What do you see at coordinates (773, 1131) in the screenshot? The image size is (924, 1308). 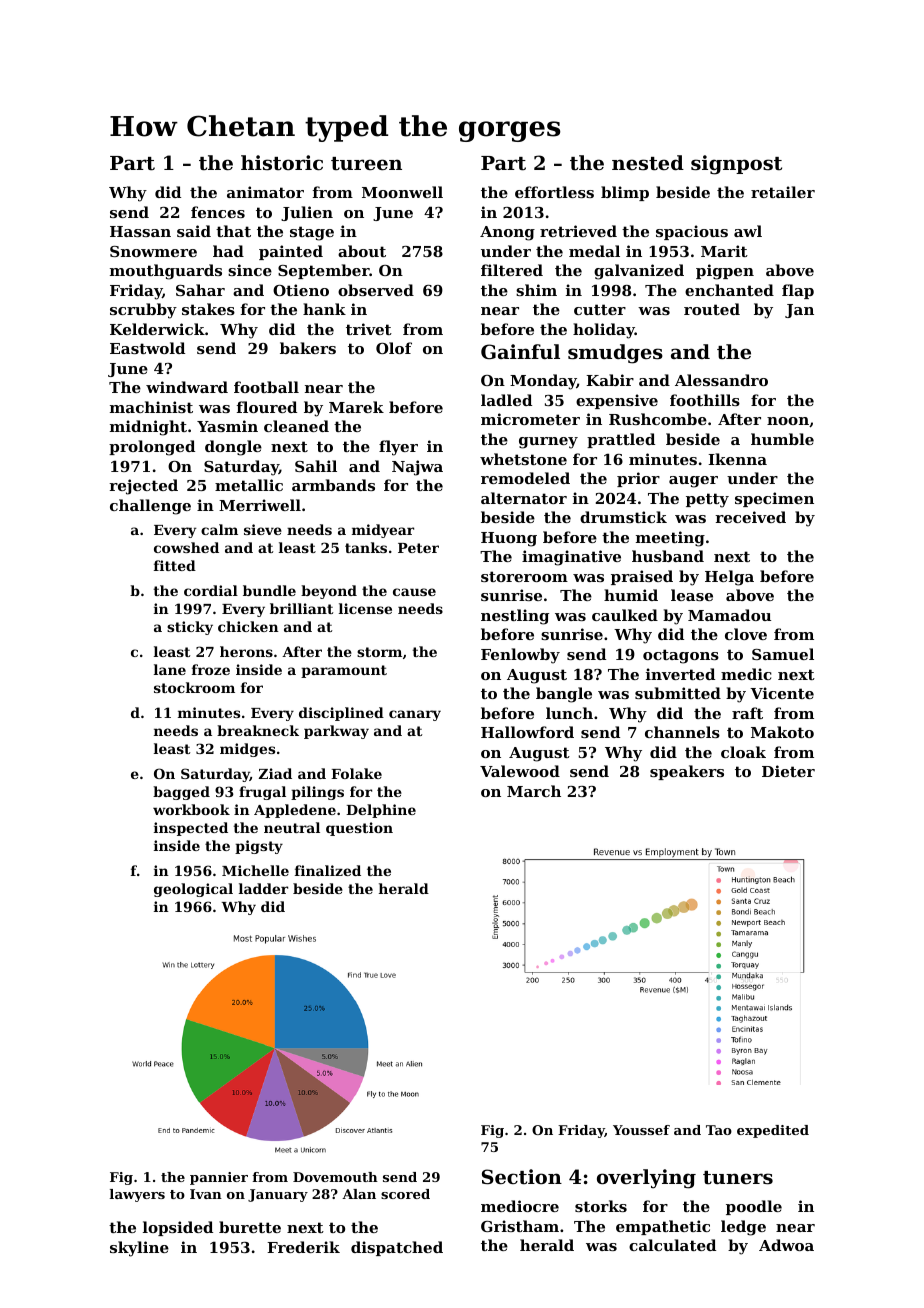 I see `expedited` at bounding box center [773, 1131].
